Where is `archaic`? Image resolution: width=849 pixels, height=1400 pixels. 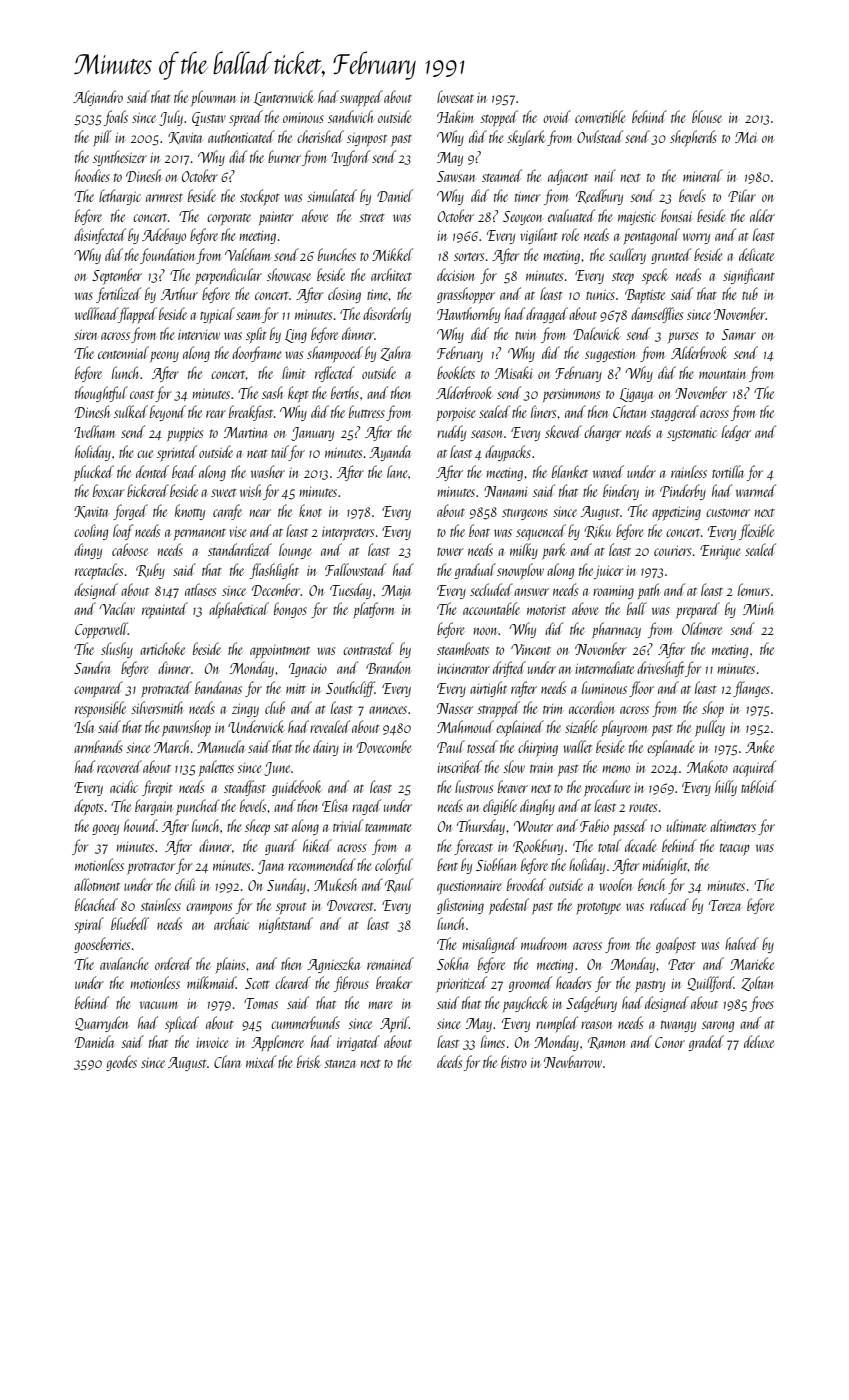
archaic is located at coordinates (231, 923).
